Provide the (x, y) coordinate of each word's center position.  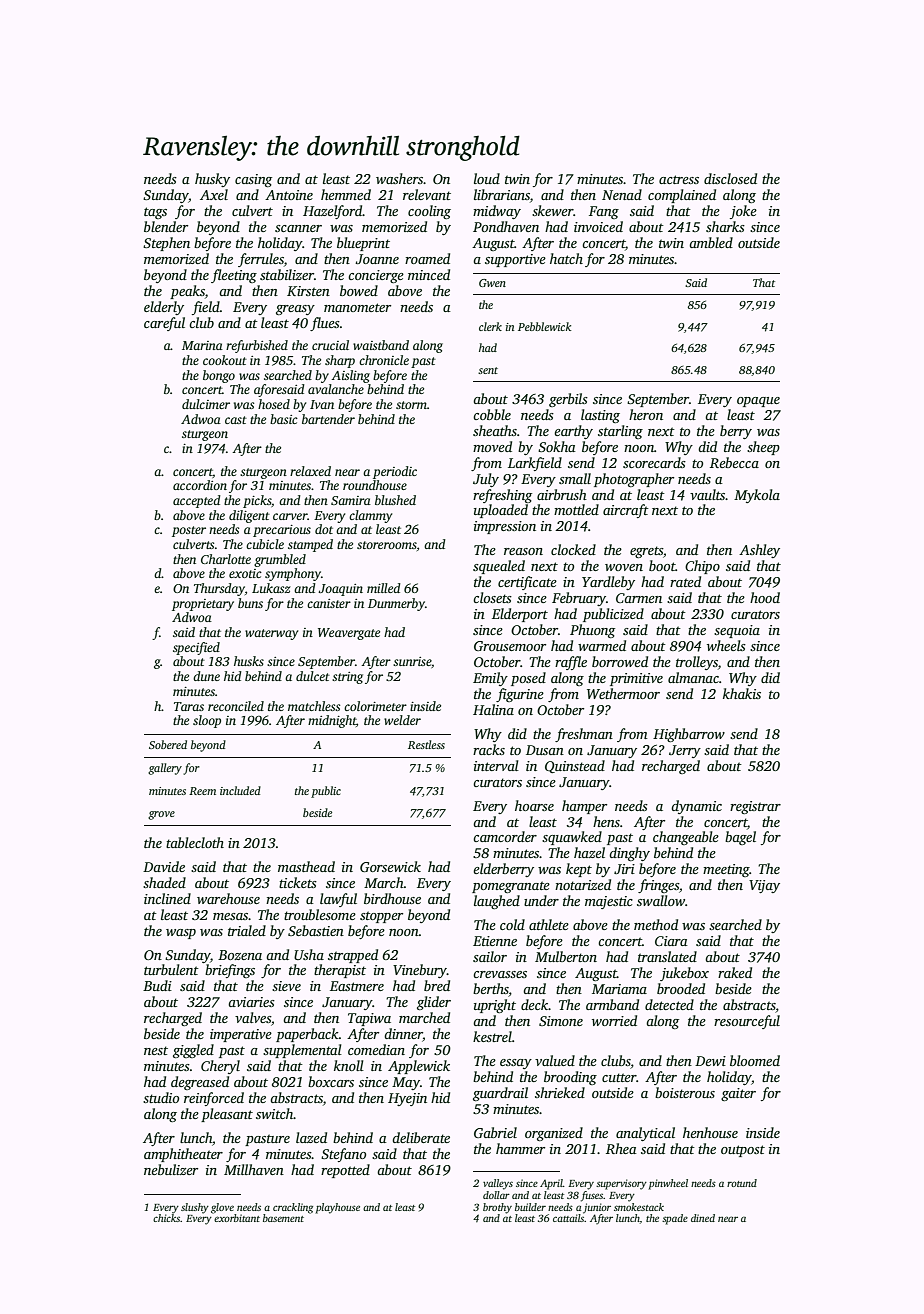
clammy (370, 516)
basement (283, 1218)
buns (250, 603)
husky (212, 180)
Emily (490, 679)
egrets (646, 552)
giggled (193, 1051)
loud (487, 178)
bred (437, 985)
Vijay (764, 886)
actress (679, 179)
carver (290, 516)
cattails (568, 1218)
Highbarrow (689, 735)
